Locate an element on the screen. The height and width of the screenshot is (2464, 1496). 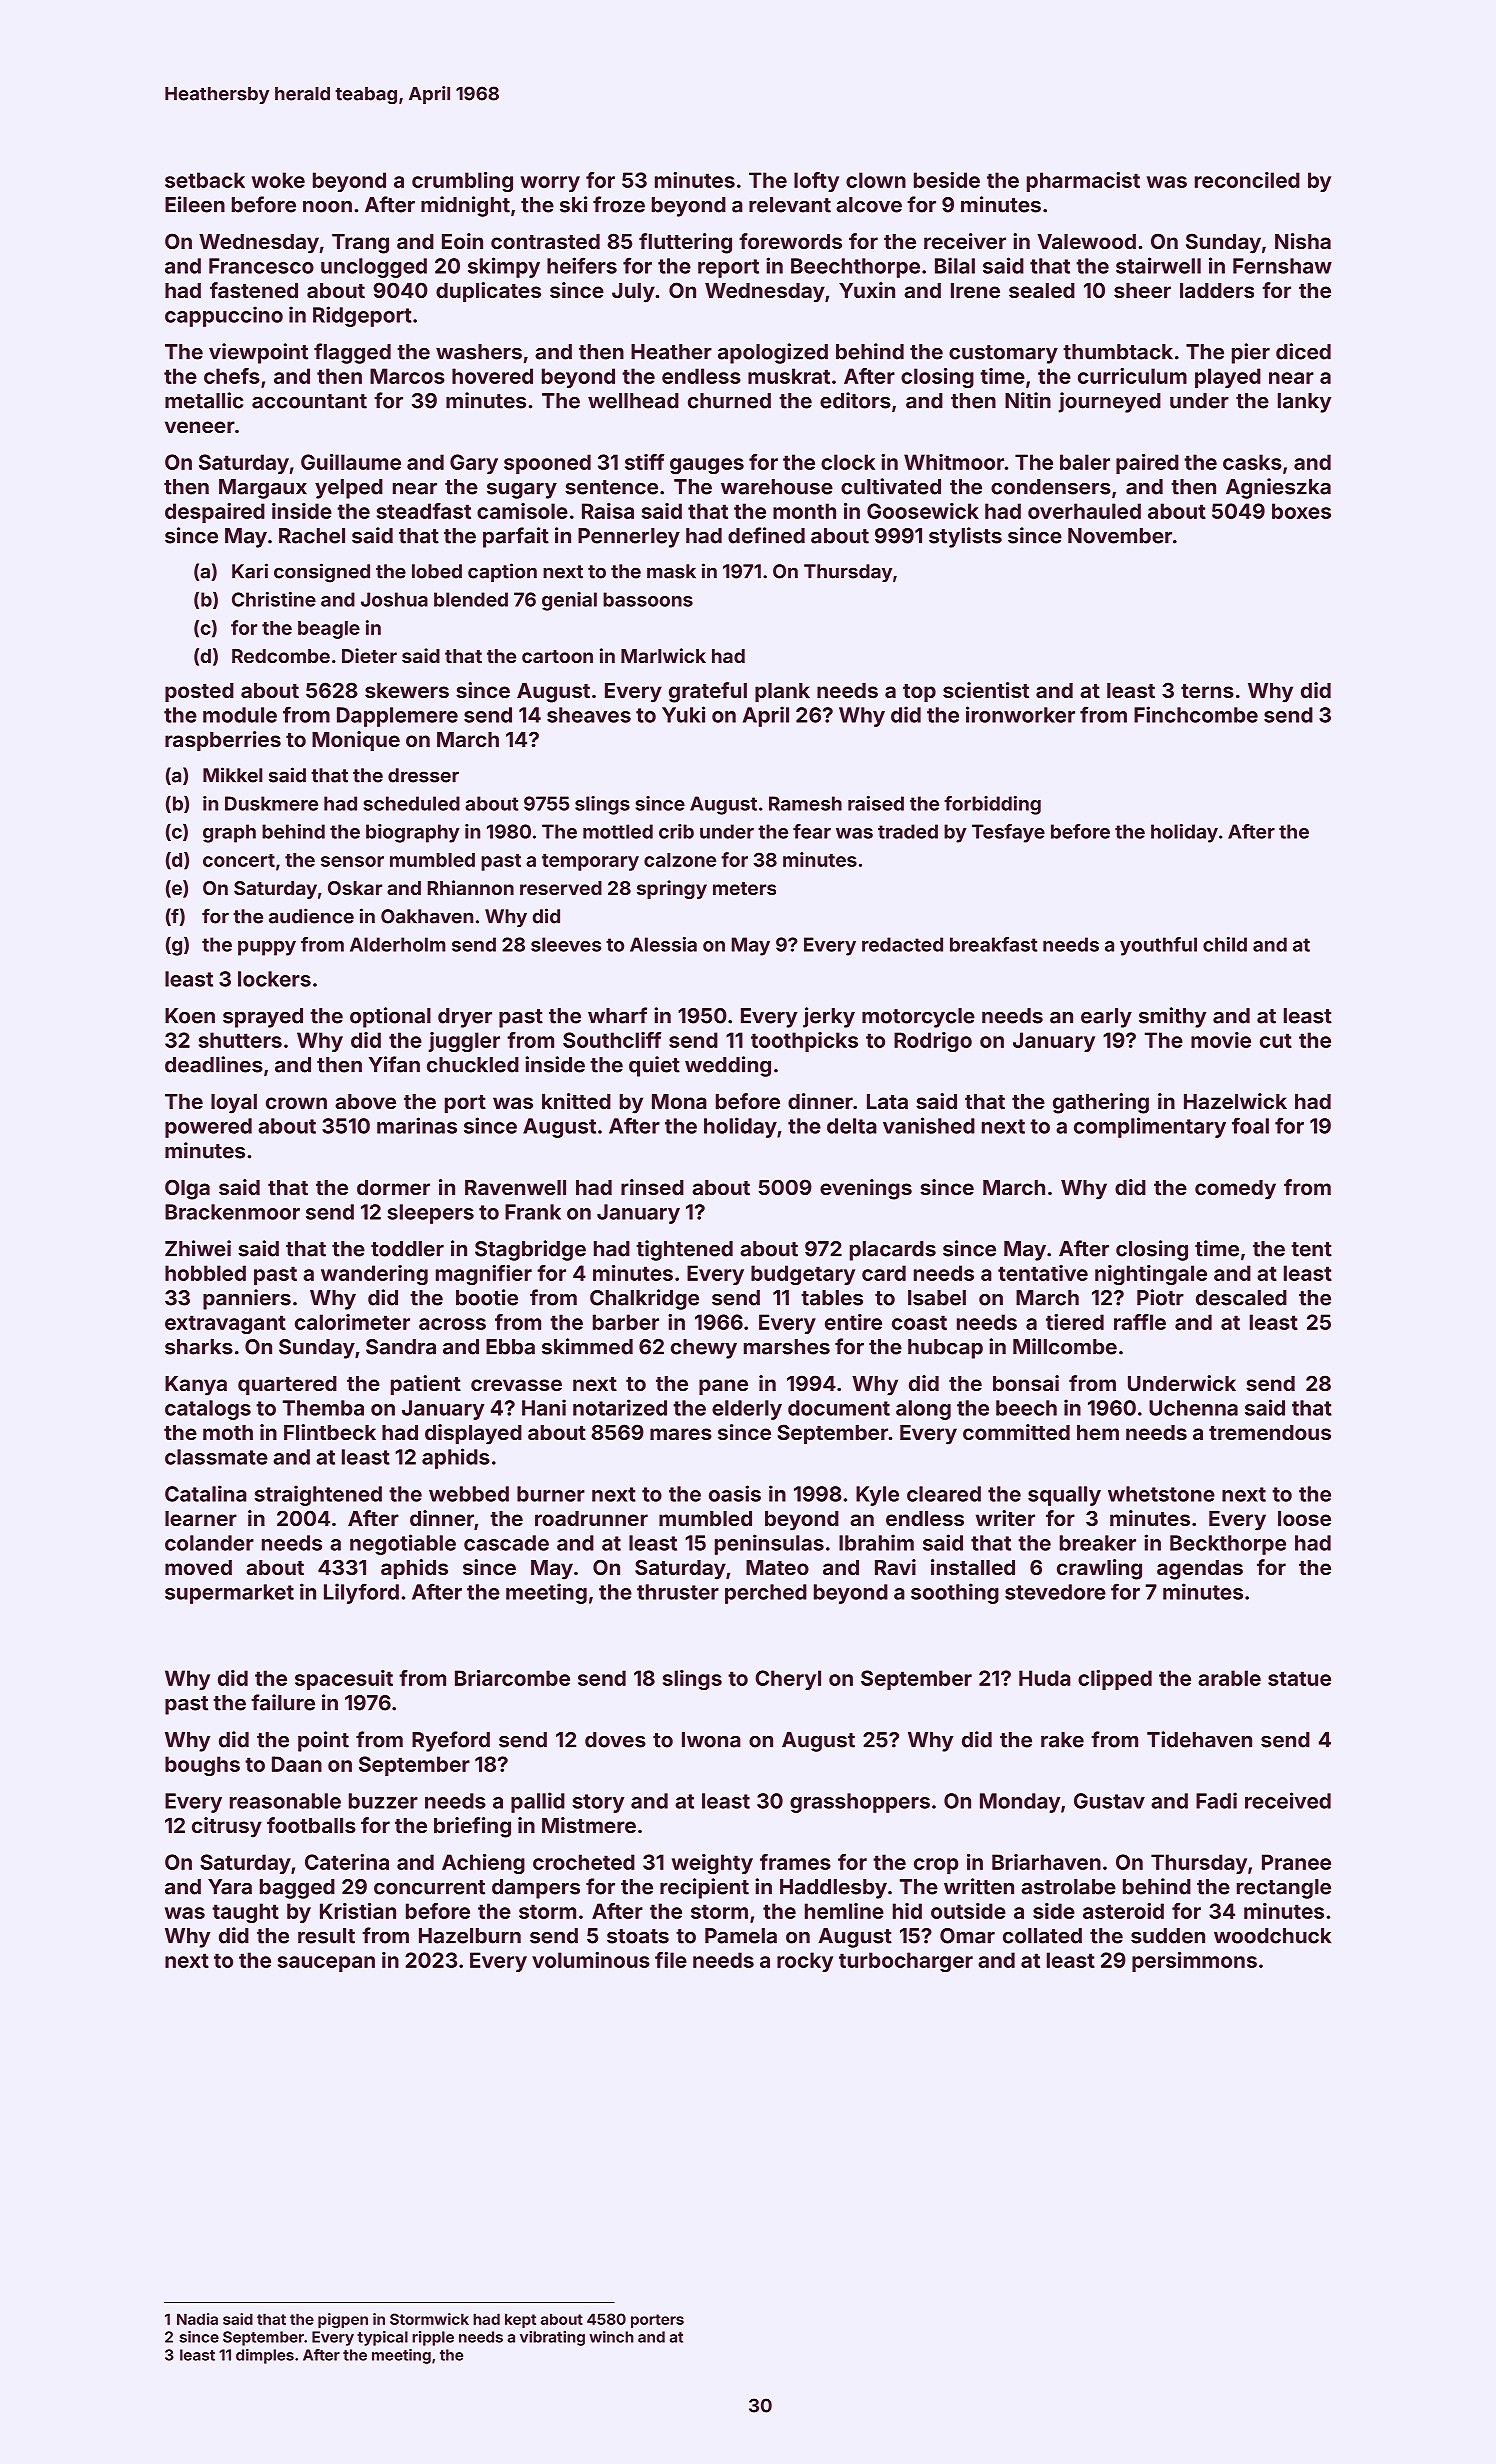
dimples is located at coordinates (265, 2356).
